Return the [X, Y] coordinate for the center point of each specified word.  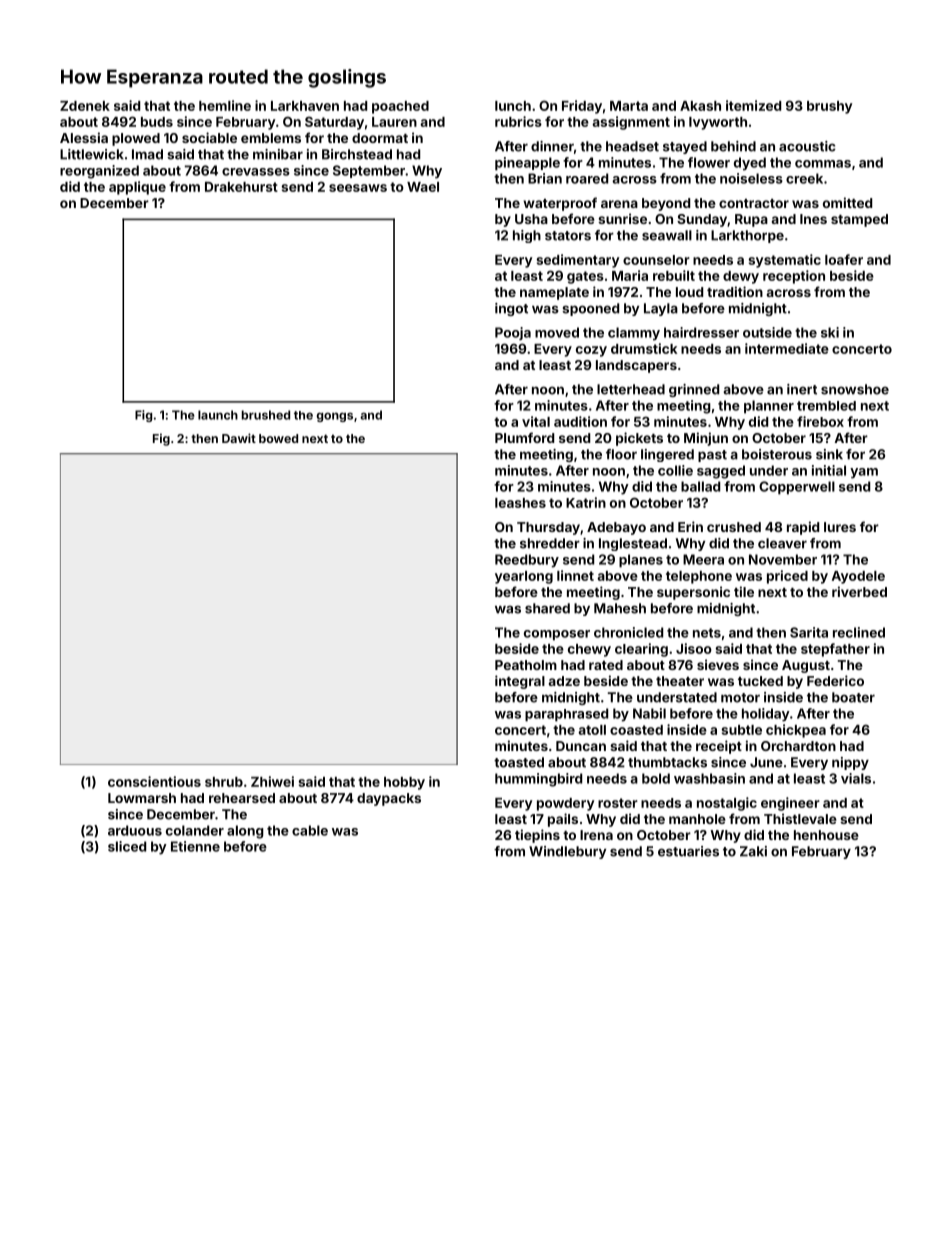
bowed [278, 438]
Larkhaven [305, 106]
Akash [700, 106]
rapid [803, 528]
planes [641, 561]
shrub [224, 782]
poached [400, 107]
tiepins [537, 836]
